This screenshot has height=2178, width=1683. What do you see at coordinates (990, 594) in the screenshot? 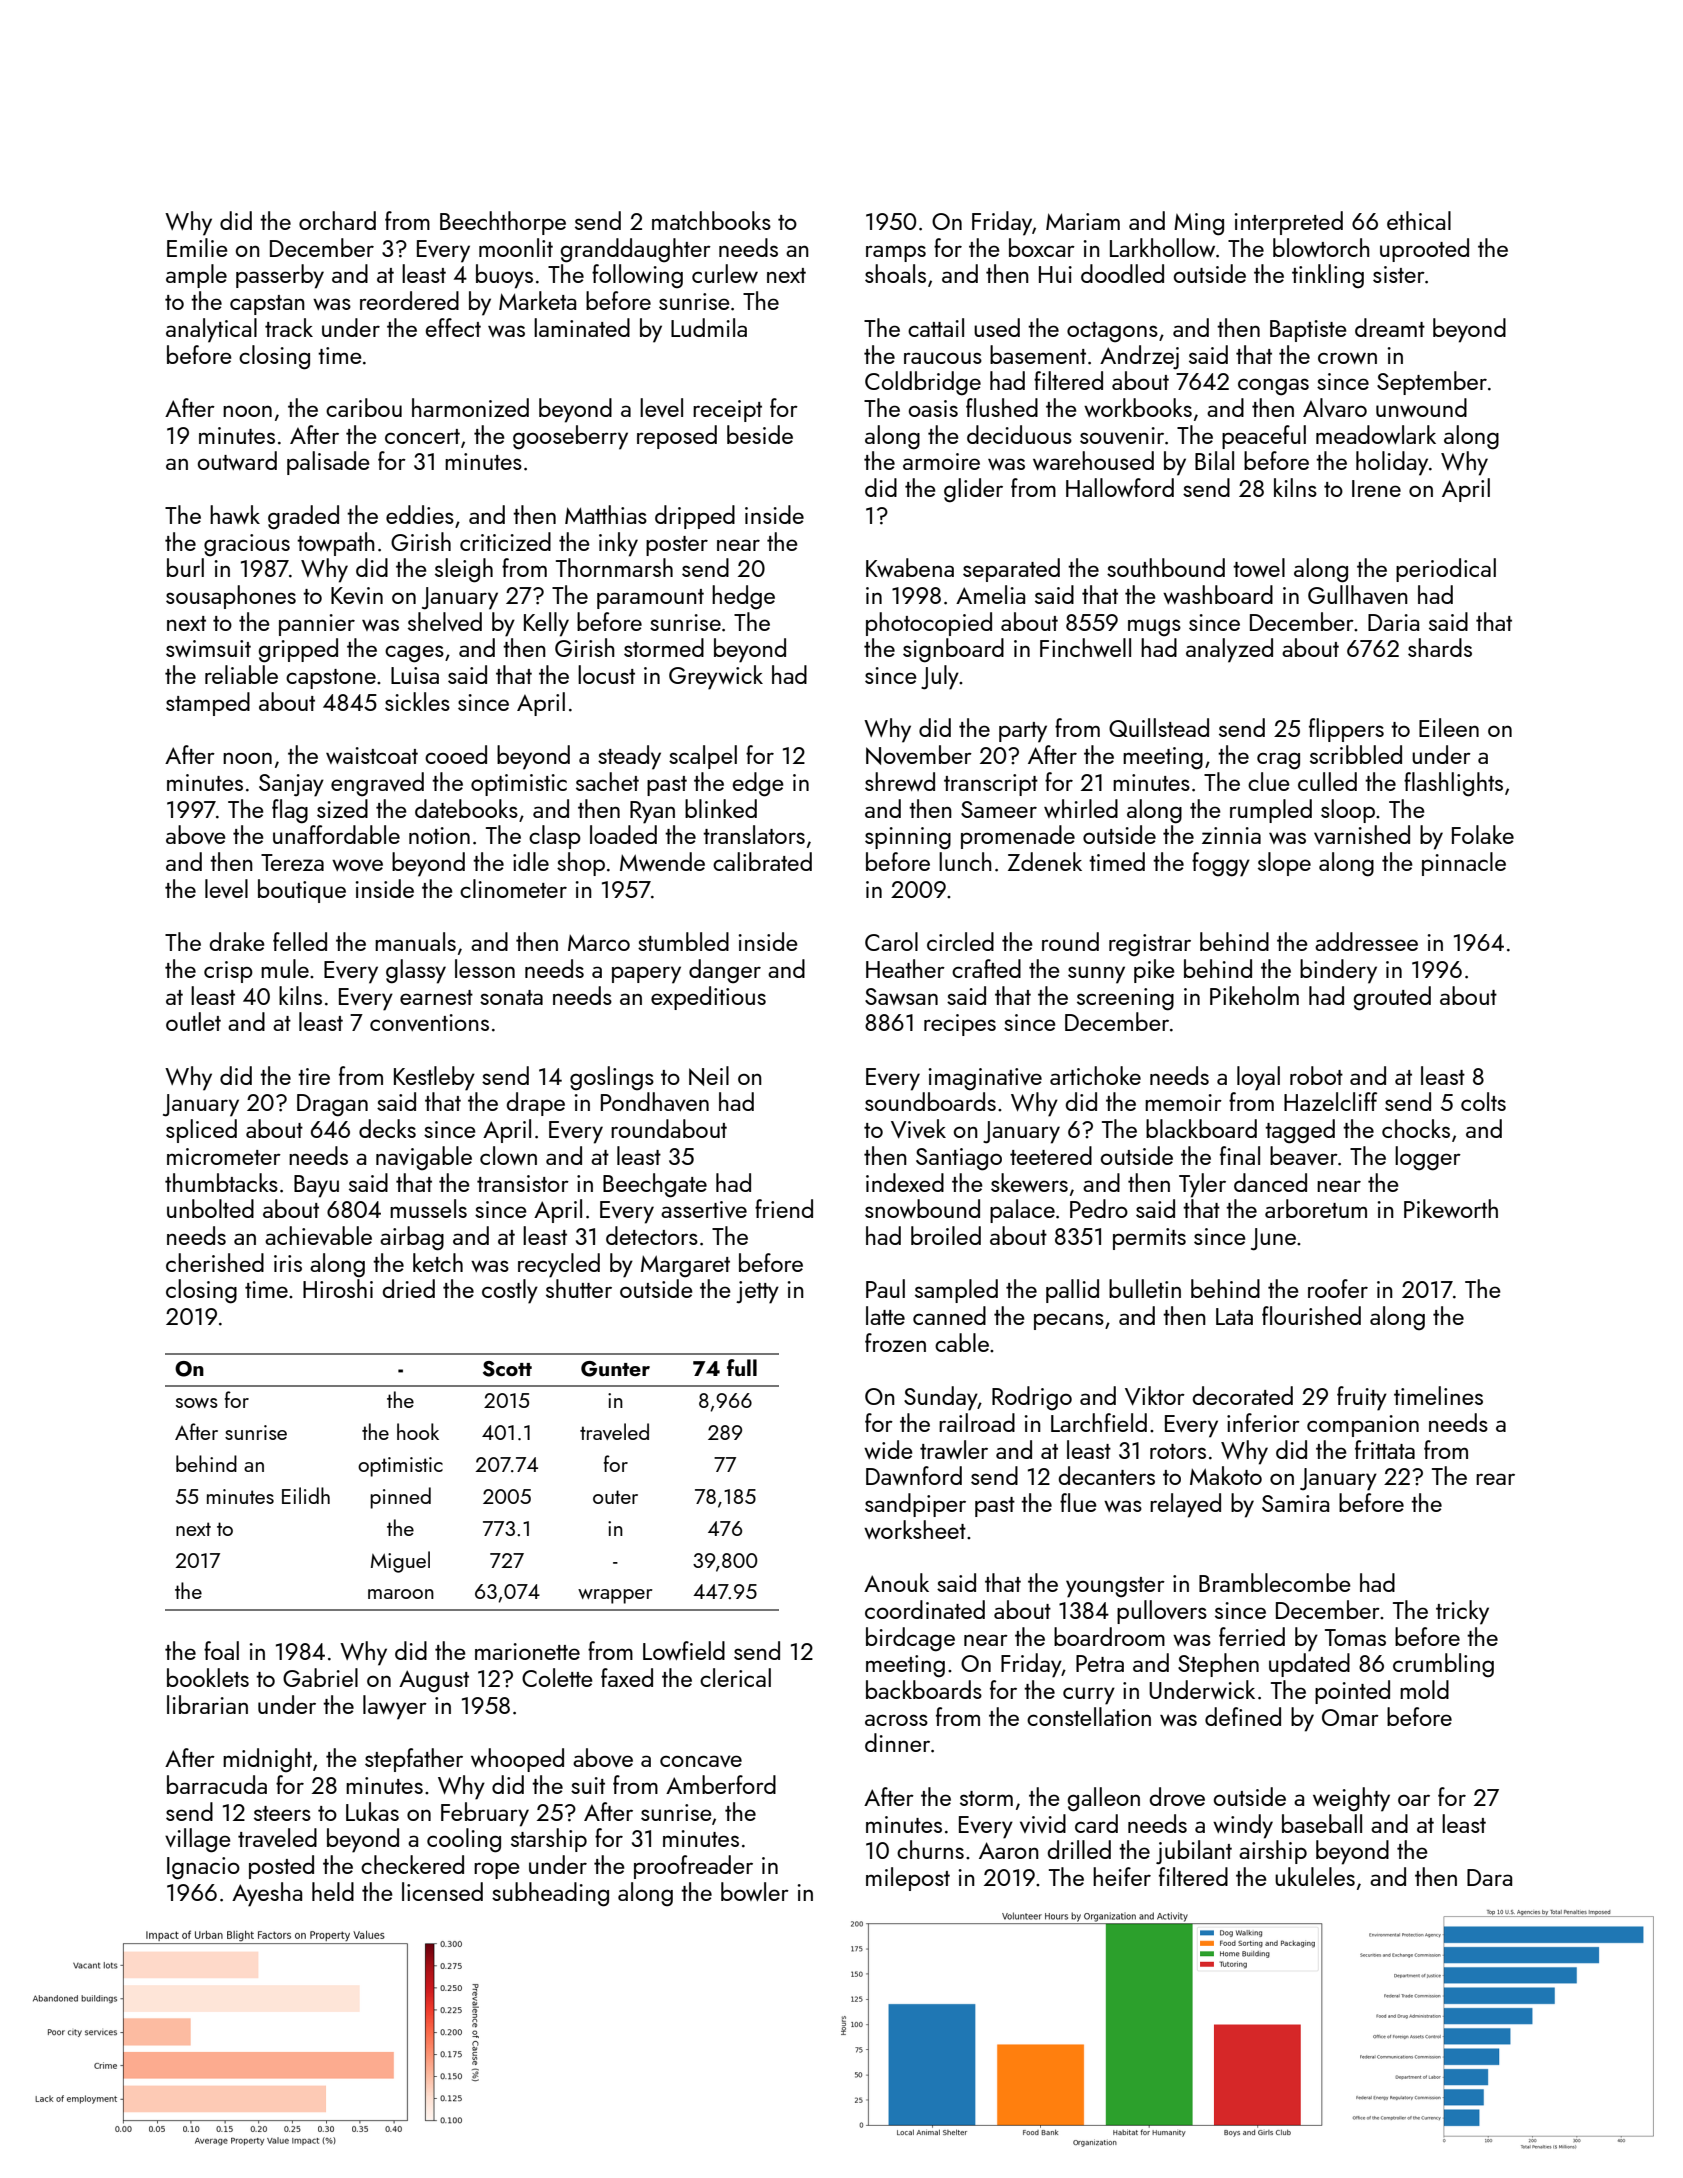
I see `Amelia` at bounding box center [990, 594].
